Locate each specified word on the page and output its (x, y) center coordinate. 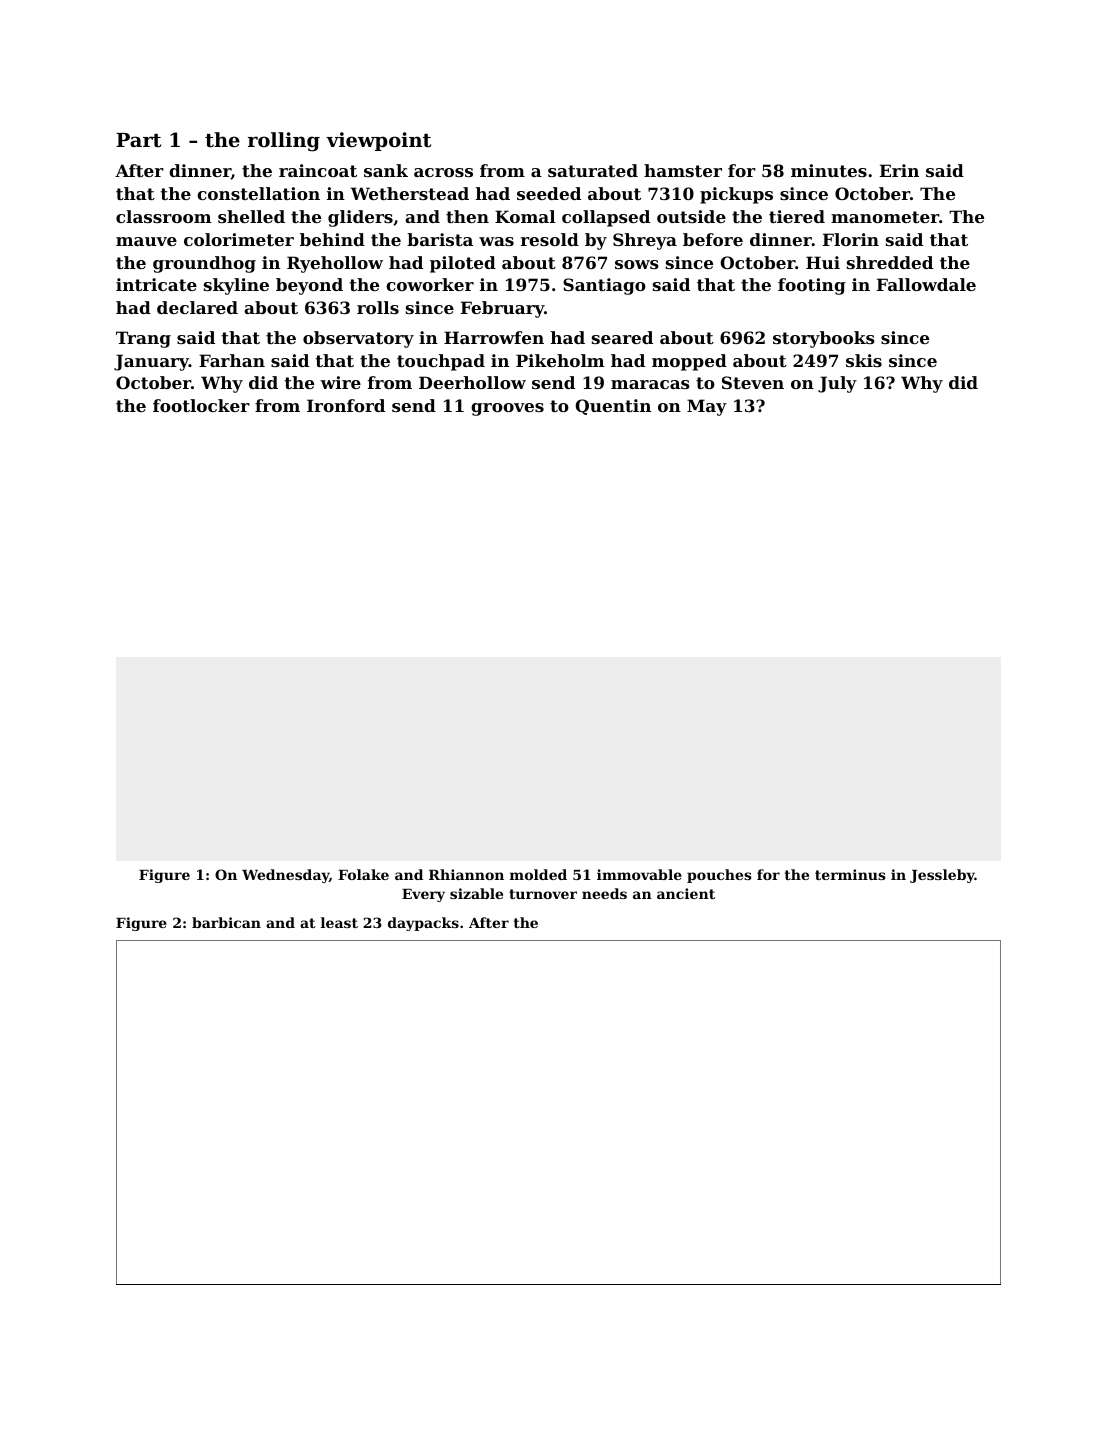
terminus (850, 874)
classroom (163, 216)
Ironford (346, 405)
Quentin (613, 407)
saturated (593, 170)
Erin (899, 170)
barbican (226, 922)
